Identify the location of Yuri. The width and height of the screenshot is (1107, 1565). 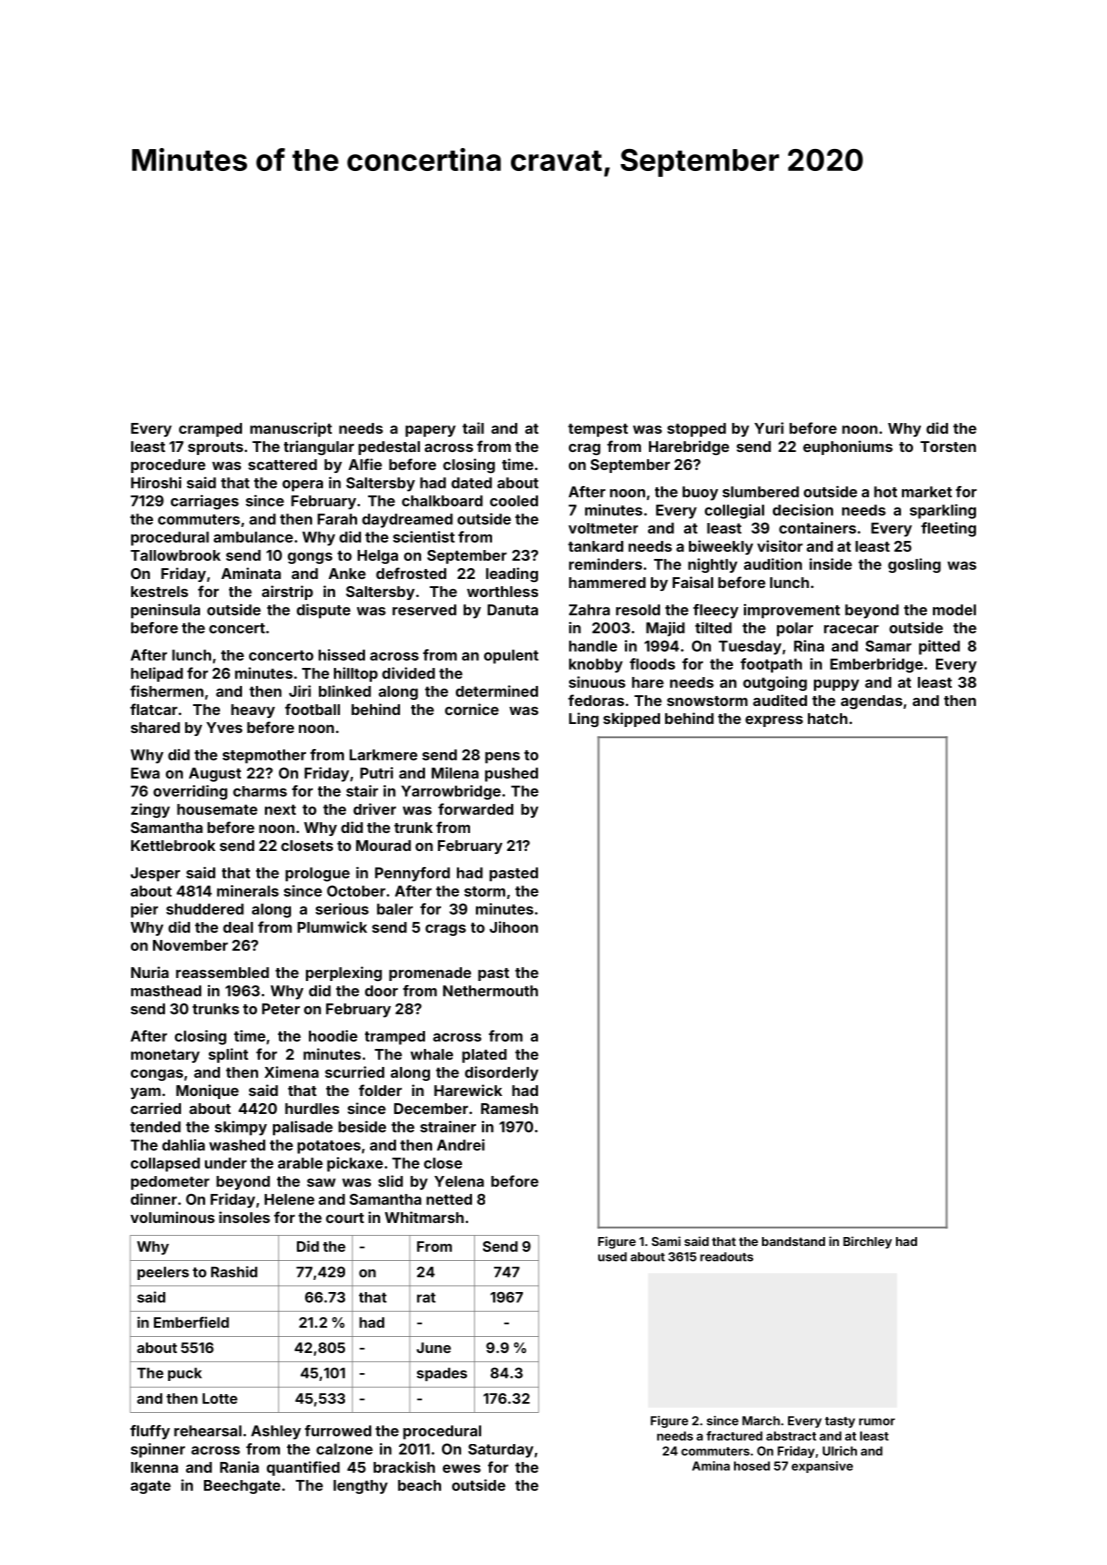
(769, 428).
